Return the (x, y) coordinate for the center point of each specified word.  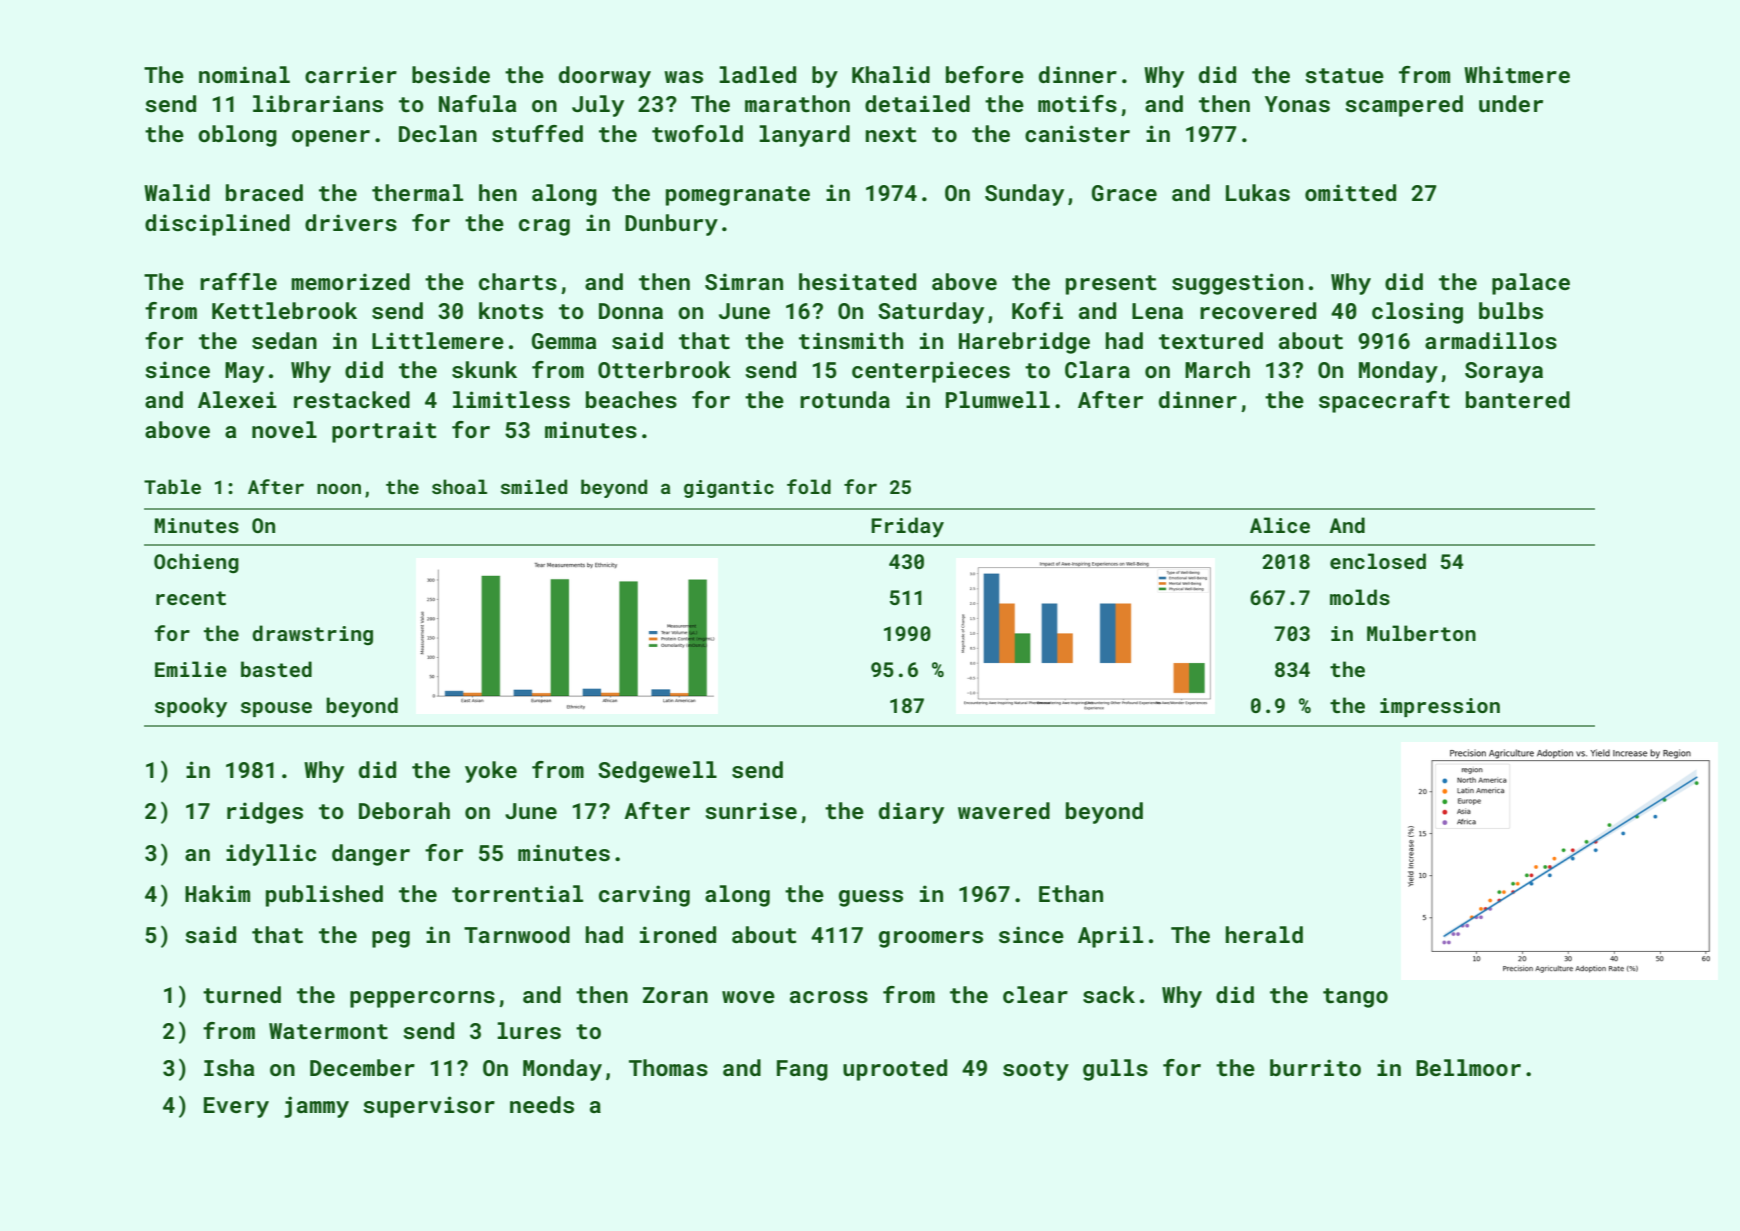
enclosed (1378, 561)
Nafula (477, 103)
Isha (229, 1067)
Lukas (1258, 192)
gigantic (729, 489)
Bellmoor (1468, 1067)
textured (1211, 340)
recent (191, 598)
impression (1440, 707)
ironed (678, 934)
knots (511, 310)
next (891, 134)
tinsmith (851, 340)
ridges (265, 813)
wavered (1004, 810)
